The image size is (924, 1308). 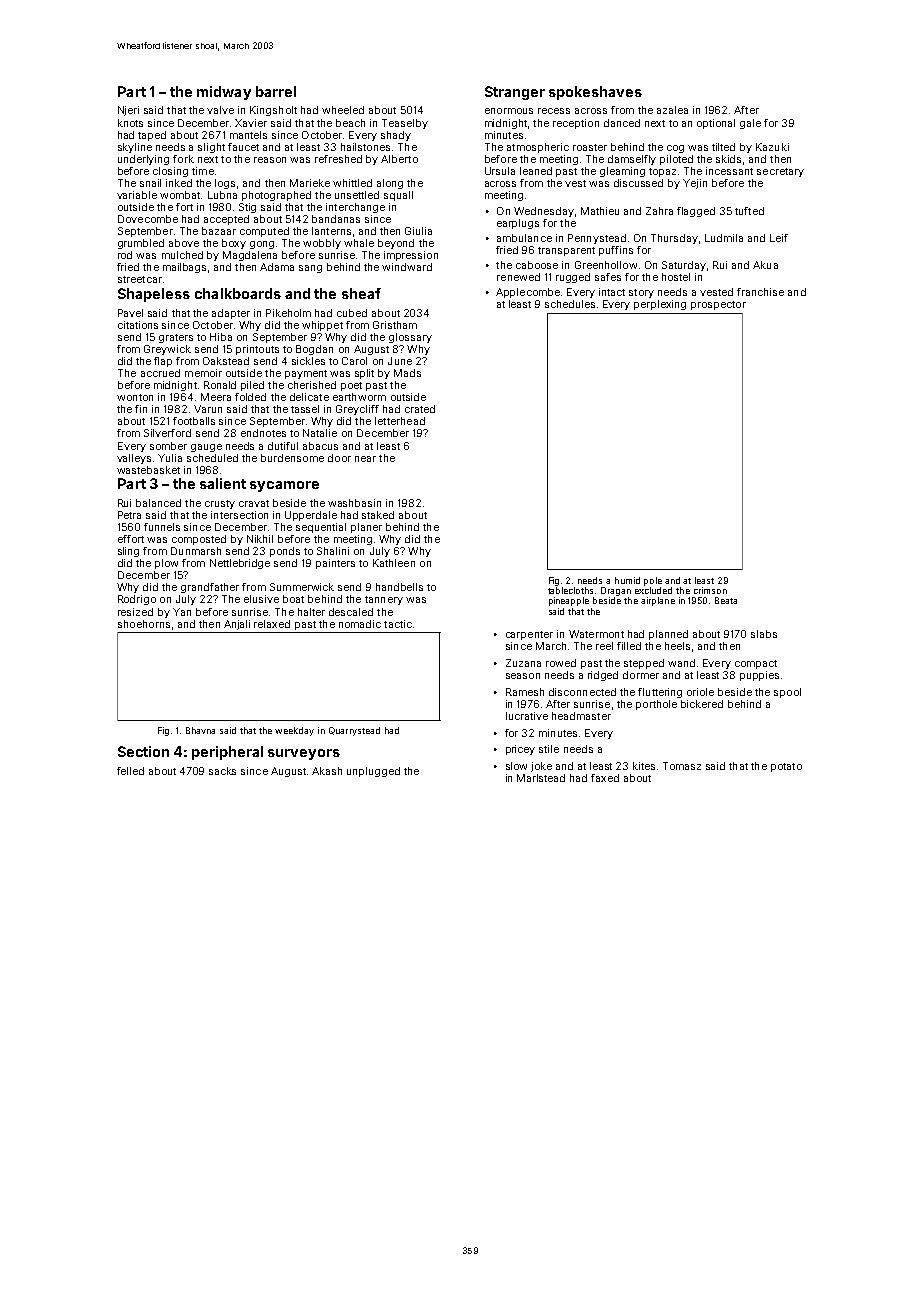 What do you see at coordinates (750, 124) in the document?
I see `gale` at bounding box center [750, 124].
